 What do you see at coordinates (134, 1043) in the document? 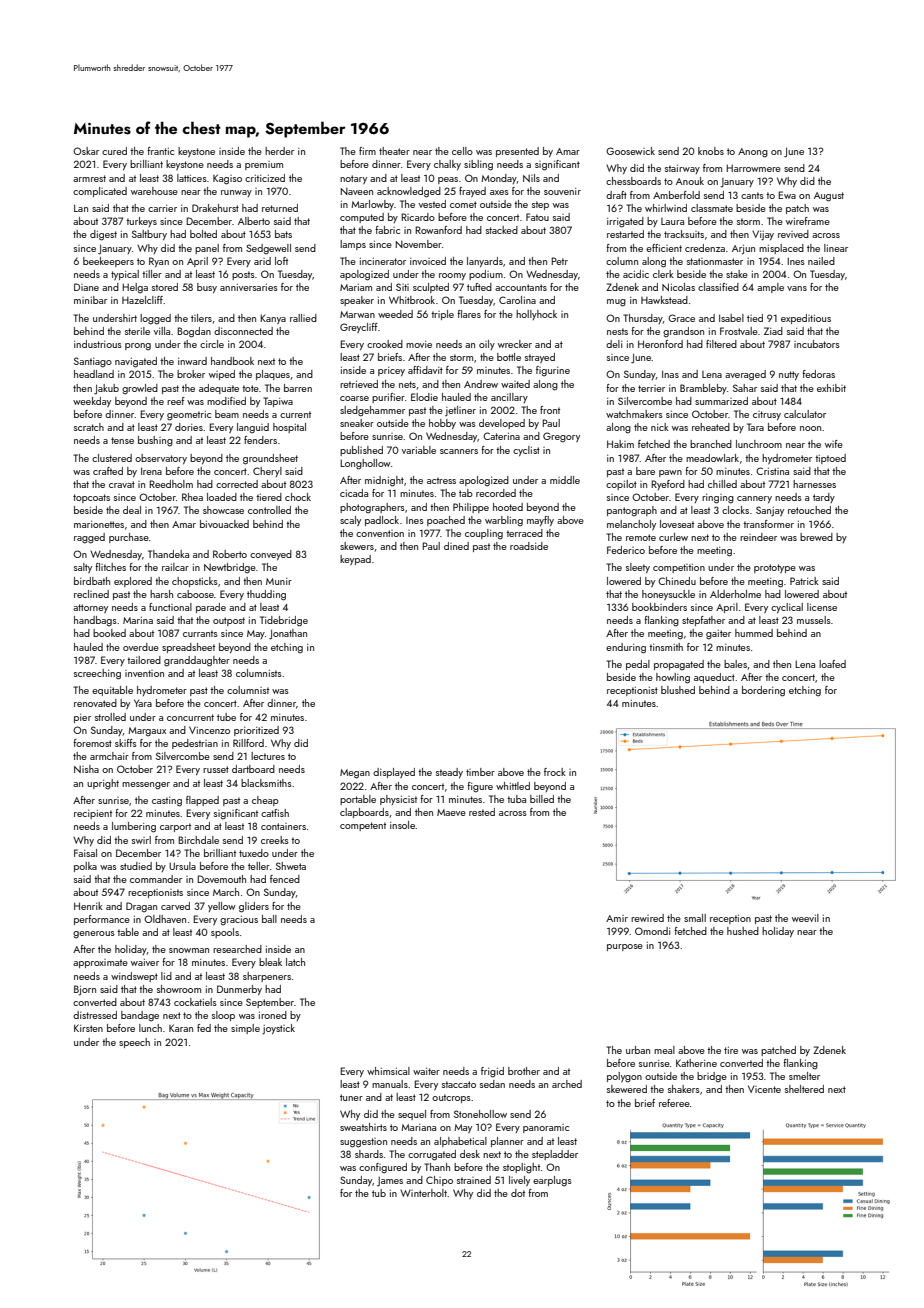
I see `speech` at bounding box center [134, 1043].
